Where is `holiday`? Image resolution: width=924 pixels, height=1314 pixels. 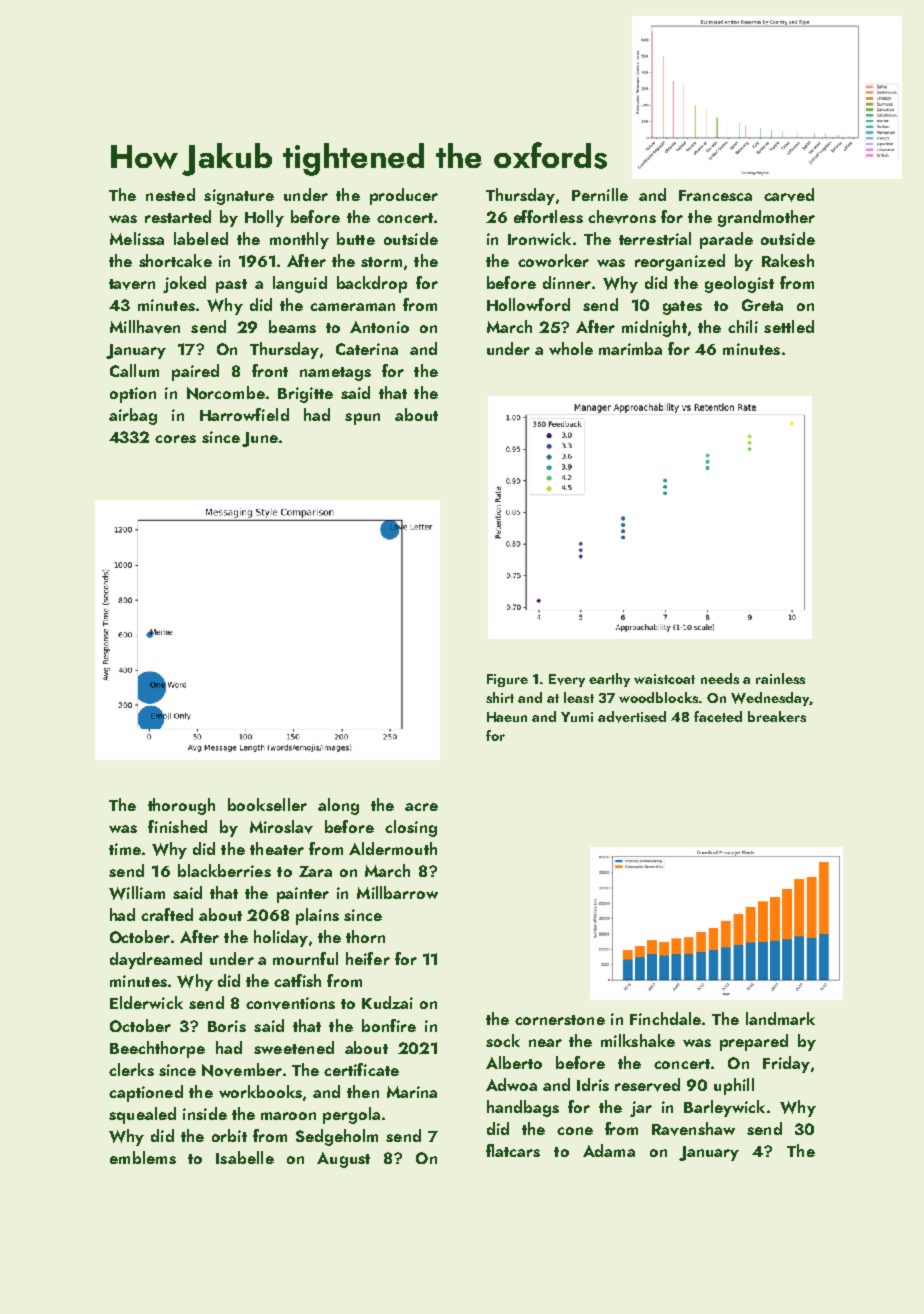
holiday is located at coordinates (281, 938).
